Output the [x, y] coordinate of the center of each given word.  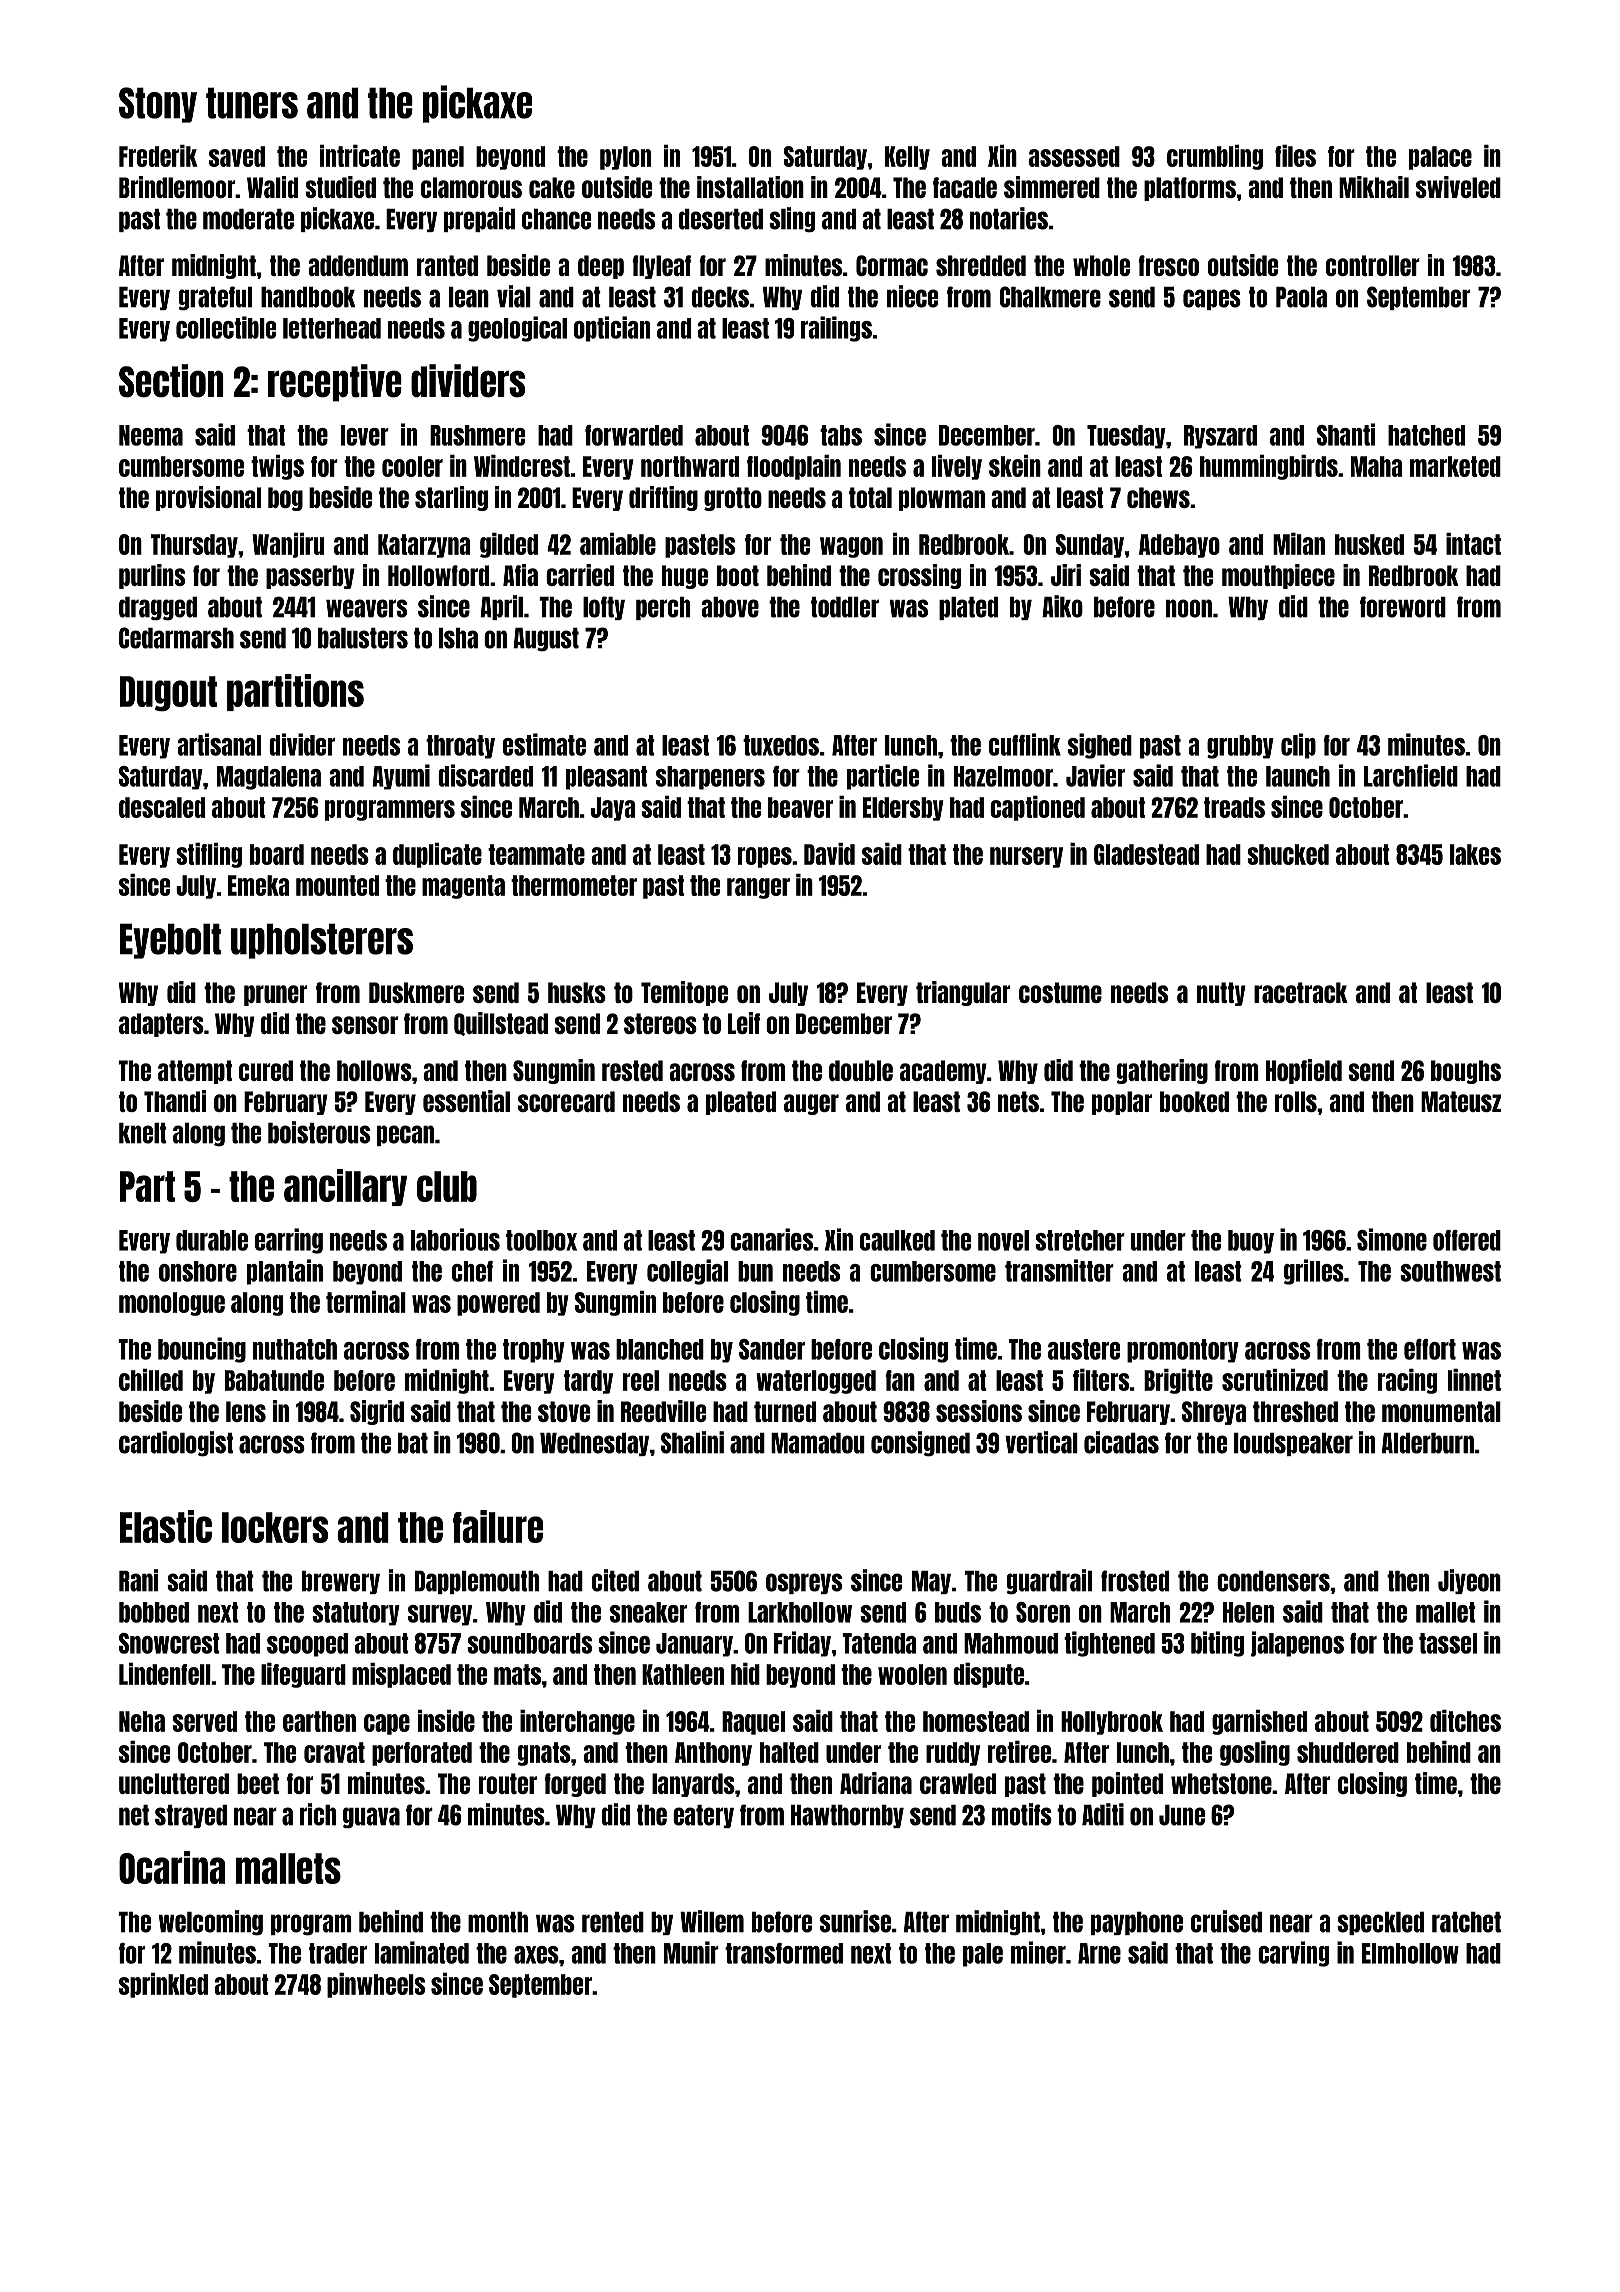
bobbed [154, 1612]
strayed [191, 1816]
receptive [335, 383]
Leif [744, 1023]
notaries [1009, 218]
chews [1158, 497]
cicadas [1121, 1442]
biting [1217, 1644]
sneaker [648, 1612]
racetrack [1301, 992]
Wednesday [594, 1444]
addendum [358, 265]
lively [957, 467]
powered [498, 1304]
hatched [1426, 435]
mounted [337, 885]
